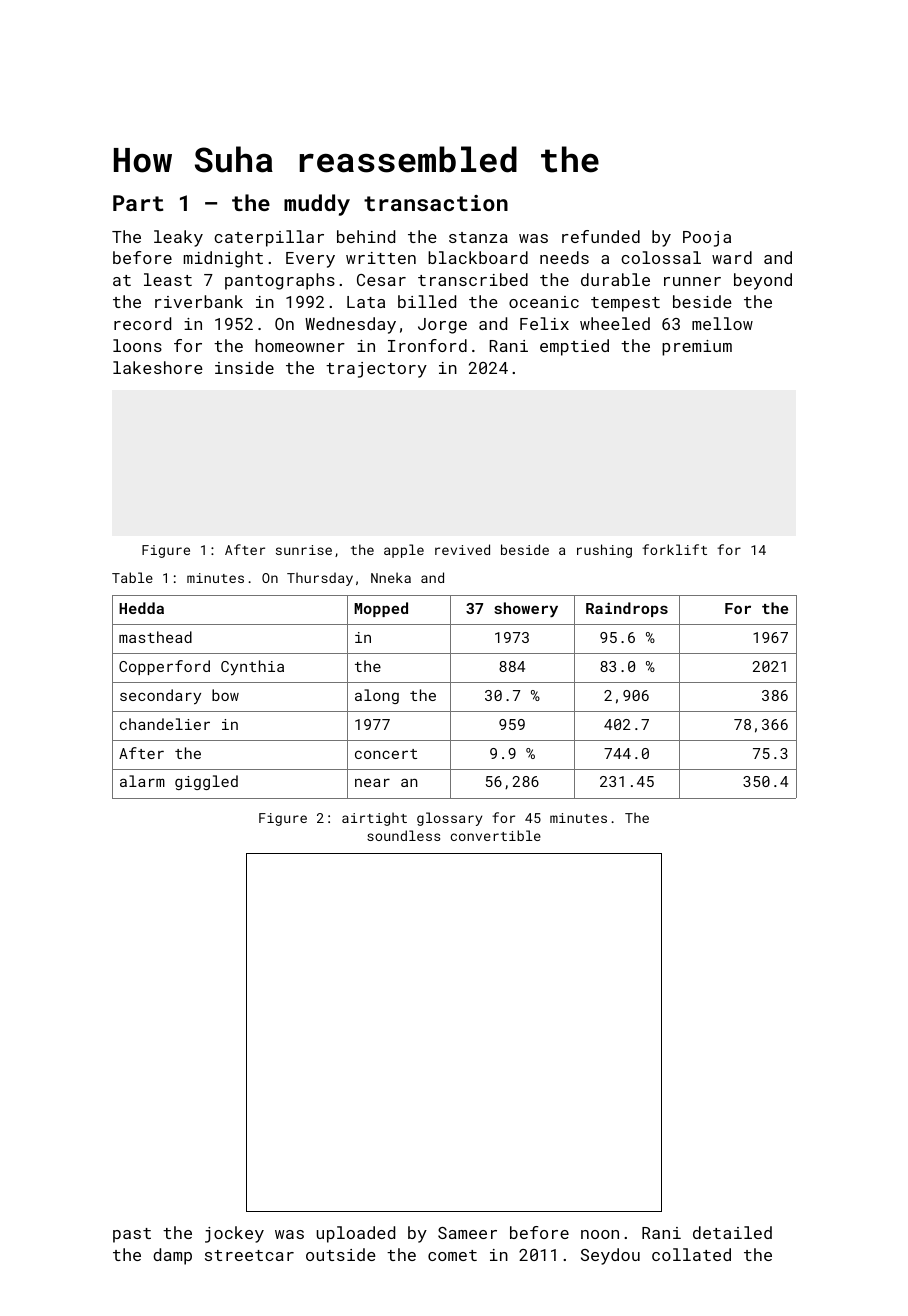  What do you see at coordinates (234, 1234) in the image?
I see `jockey` at bounding box center [234, 1234].
